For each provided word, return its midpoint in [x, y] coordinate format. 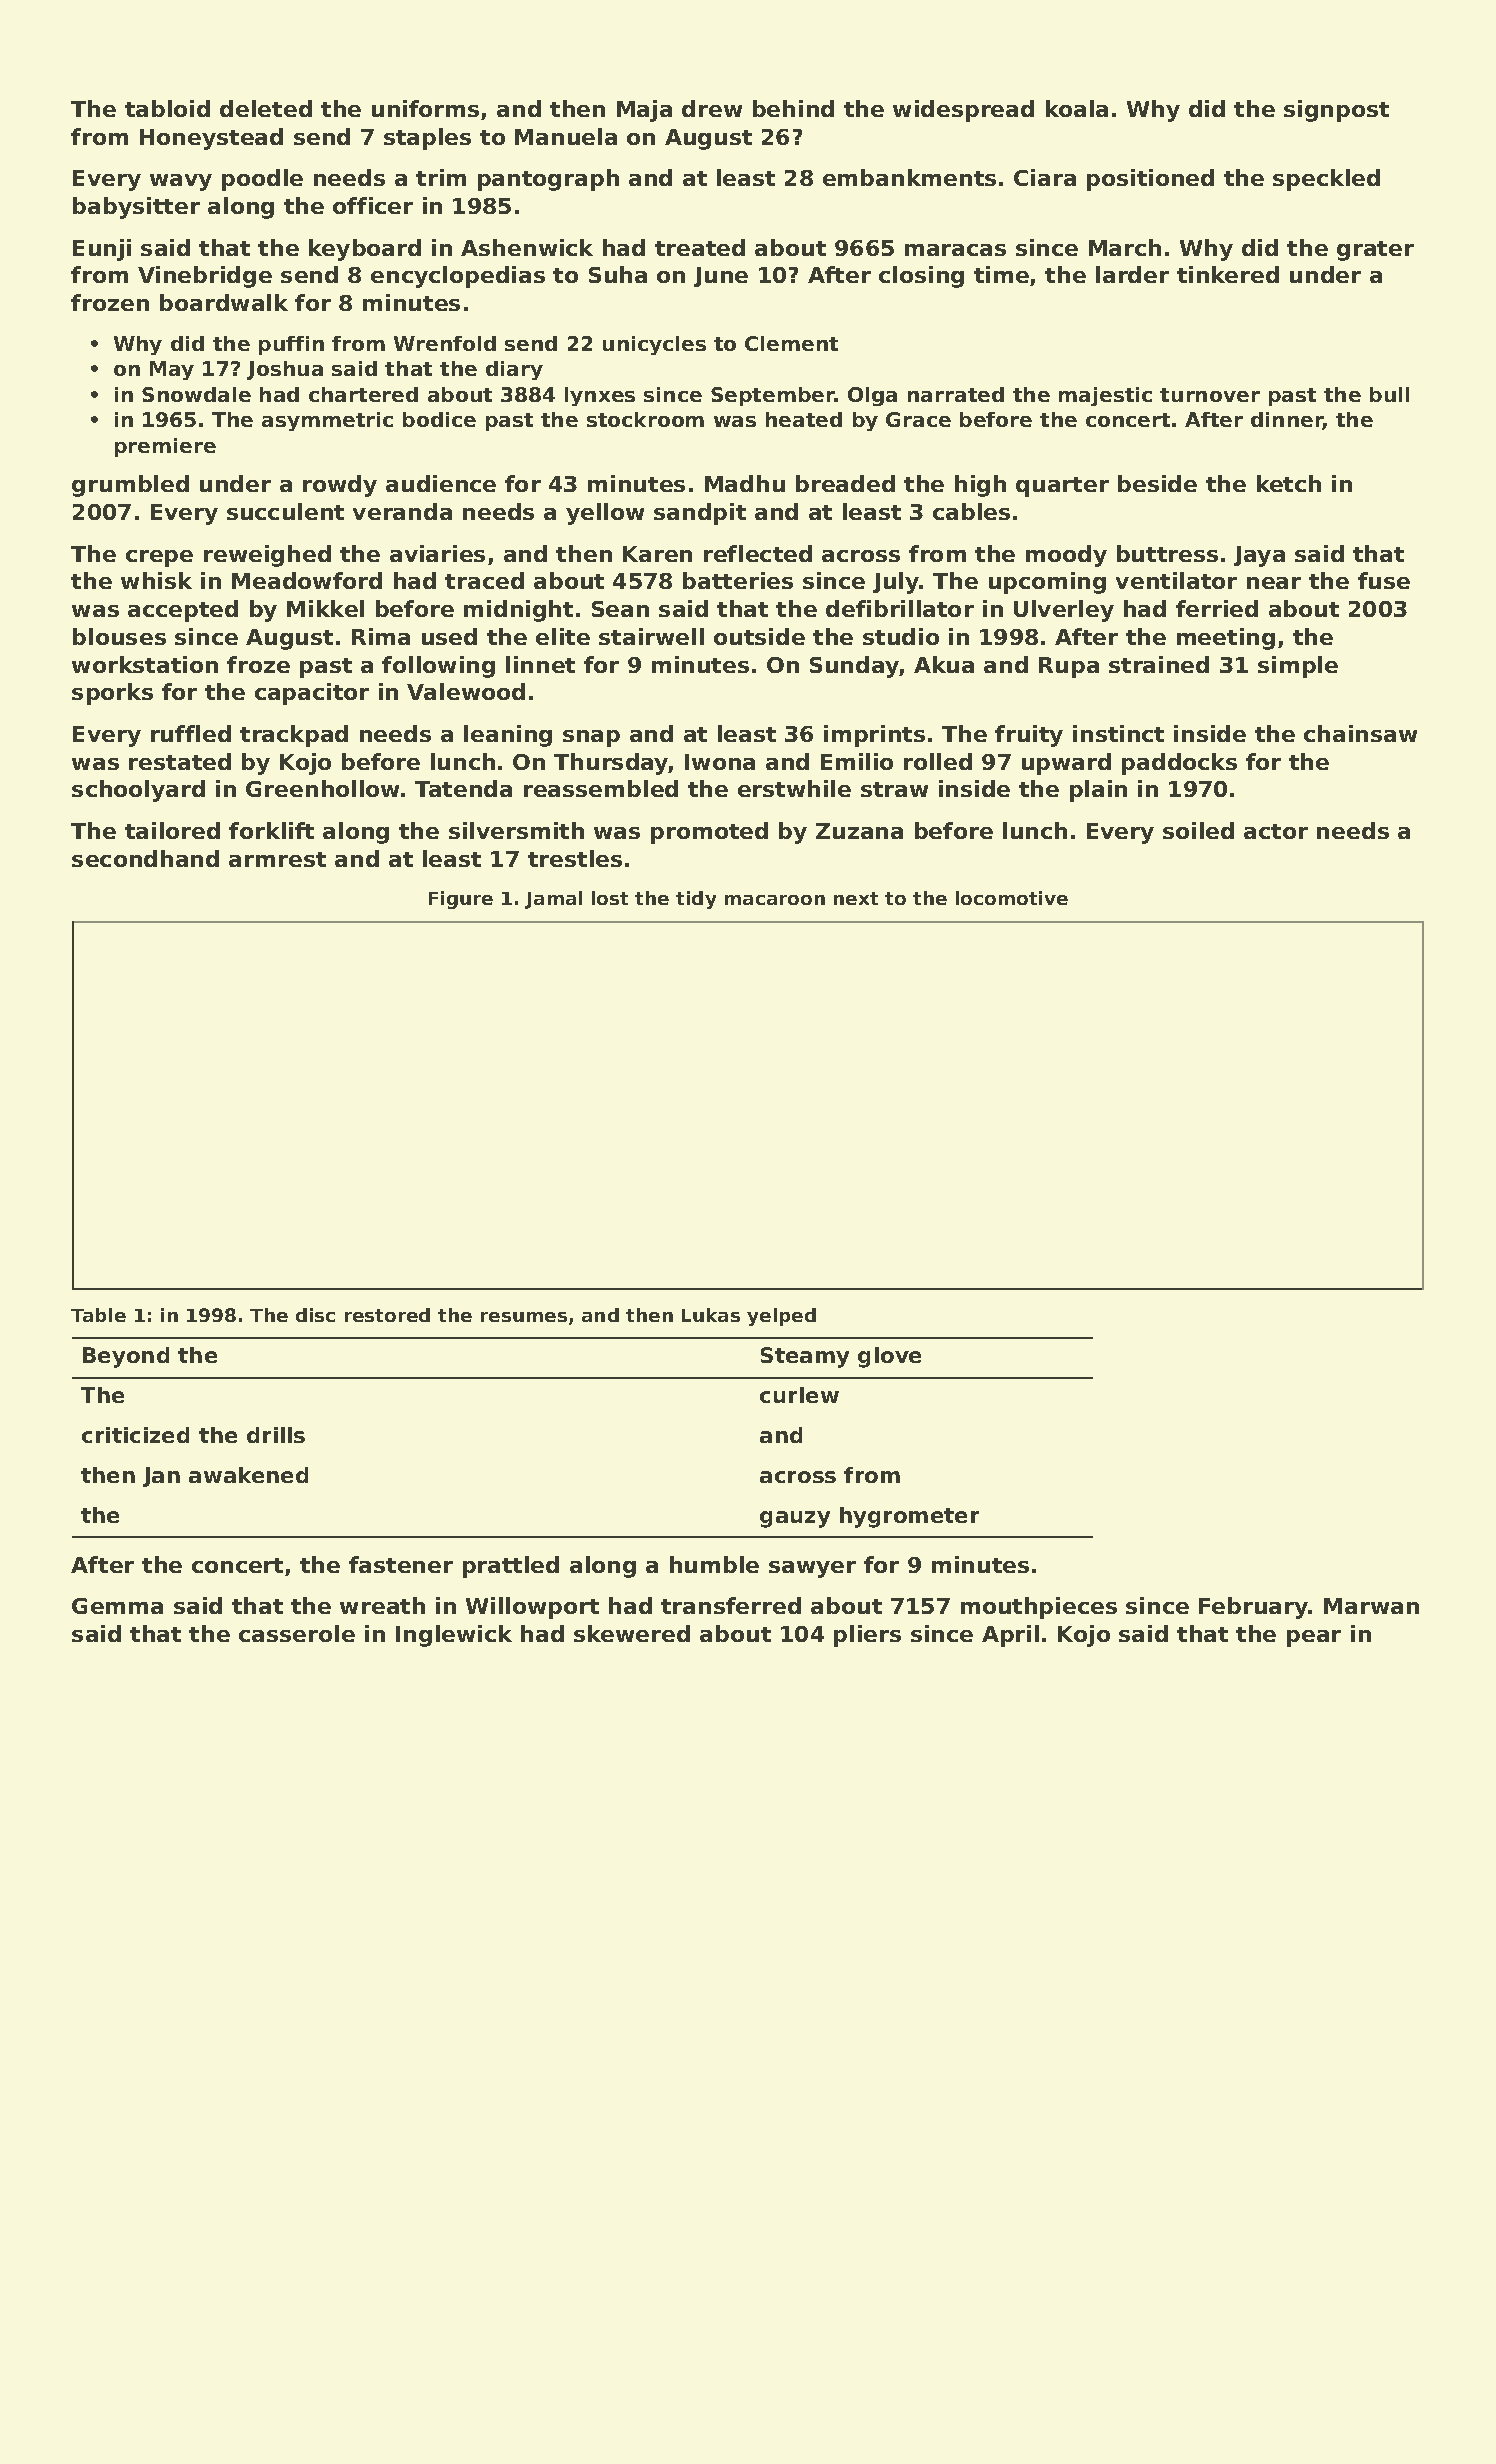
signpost [1336, 111]
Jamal [553, 900]
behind [793, 108]
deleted [266, 108]
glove [889, 1357]
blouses [119, 636]
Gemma [117, 1606]
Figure [461, 900]
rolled [938, 761]
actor [1276, 831]
